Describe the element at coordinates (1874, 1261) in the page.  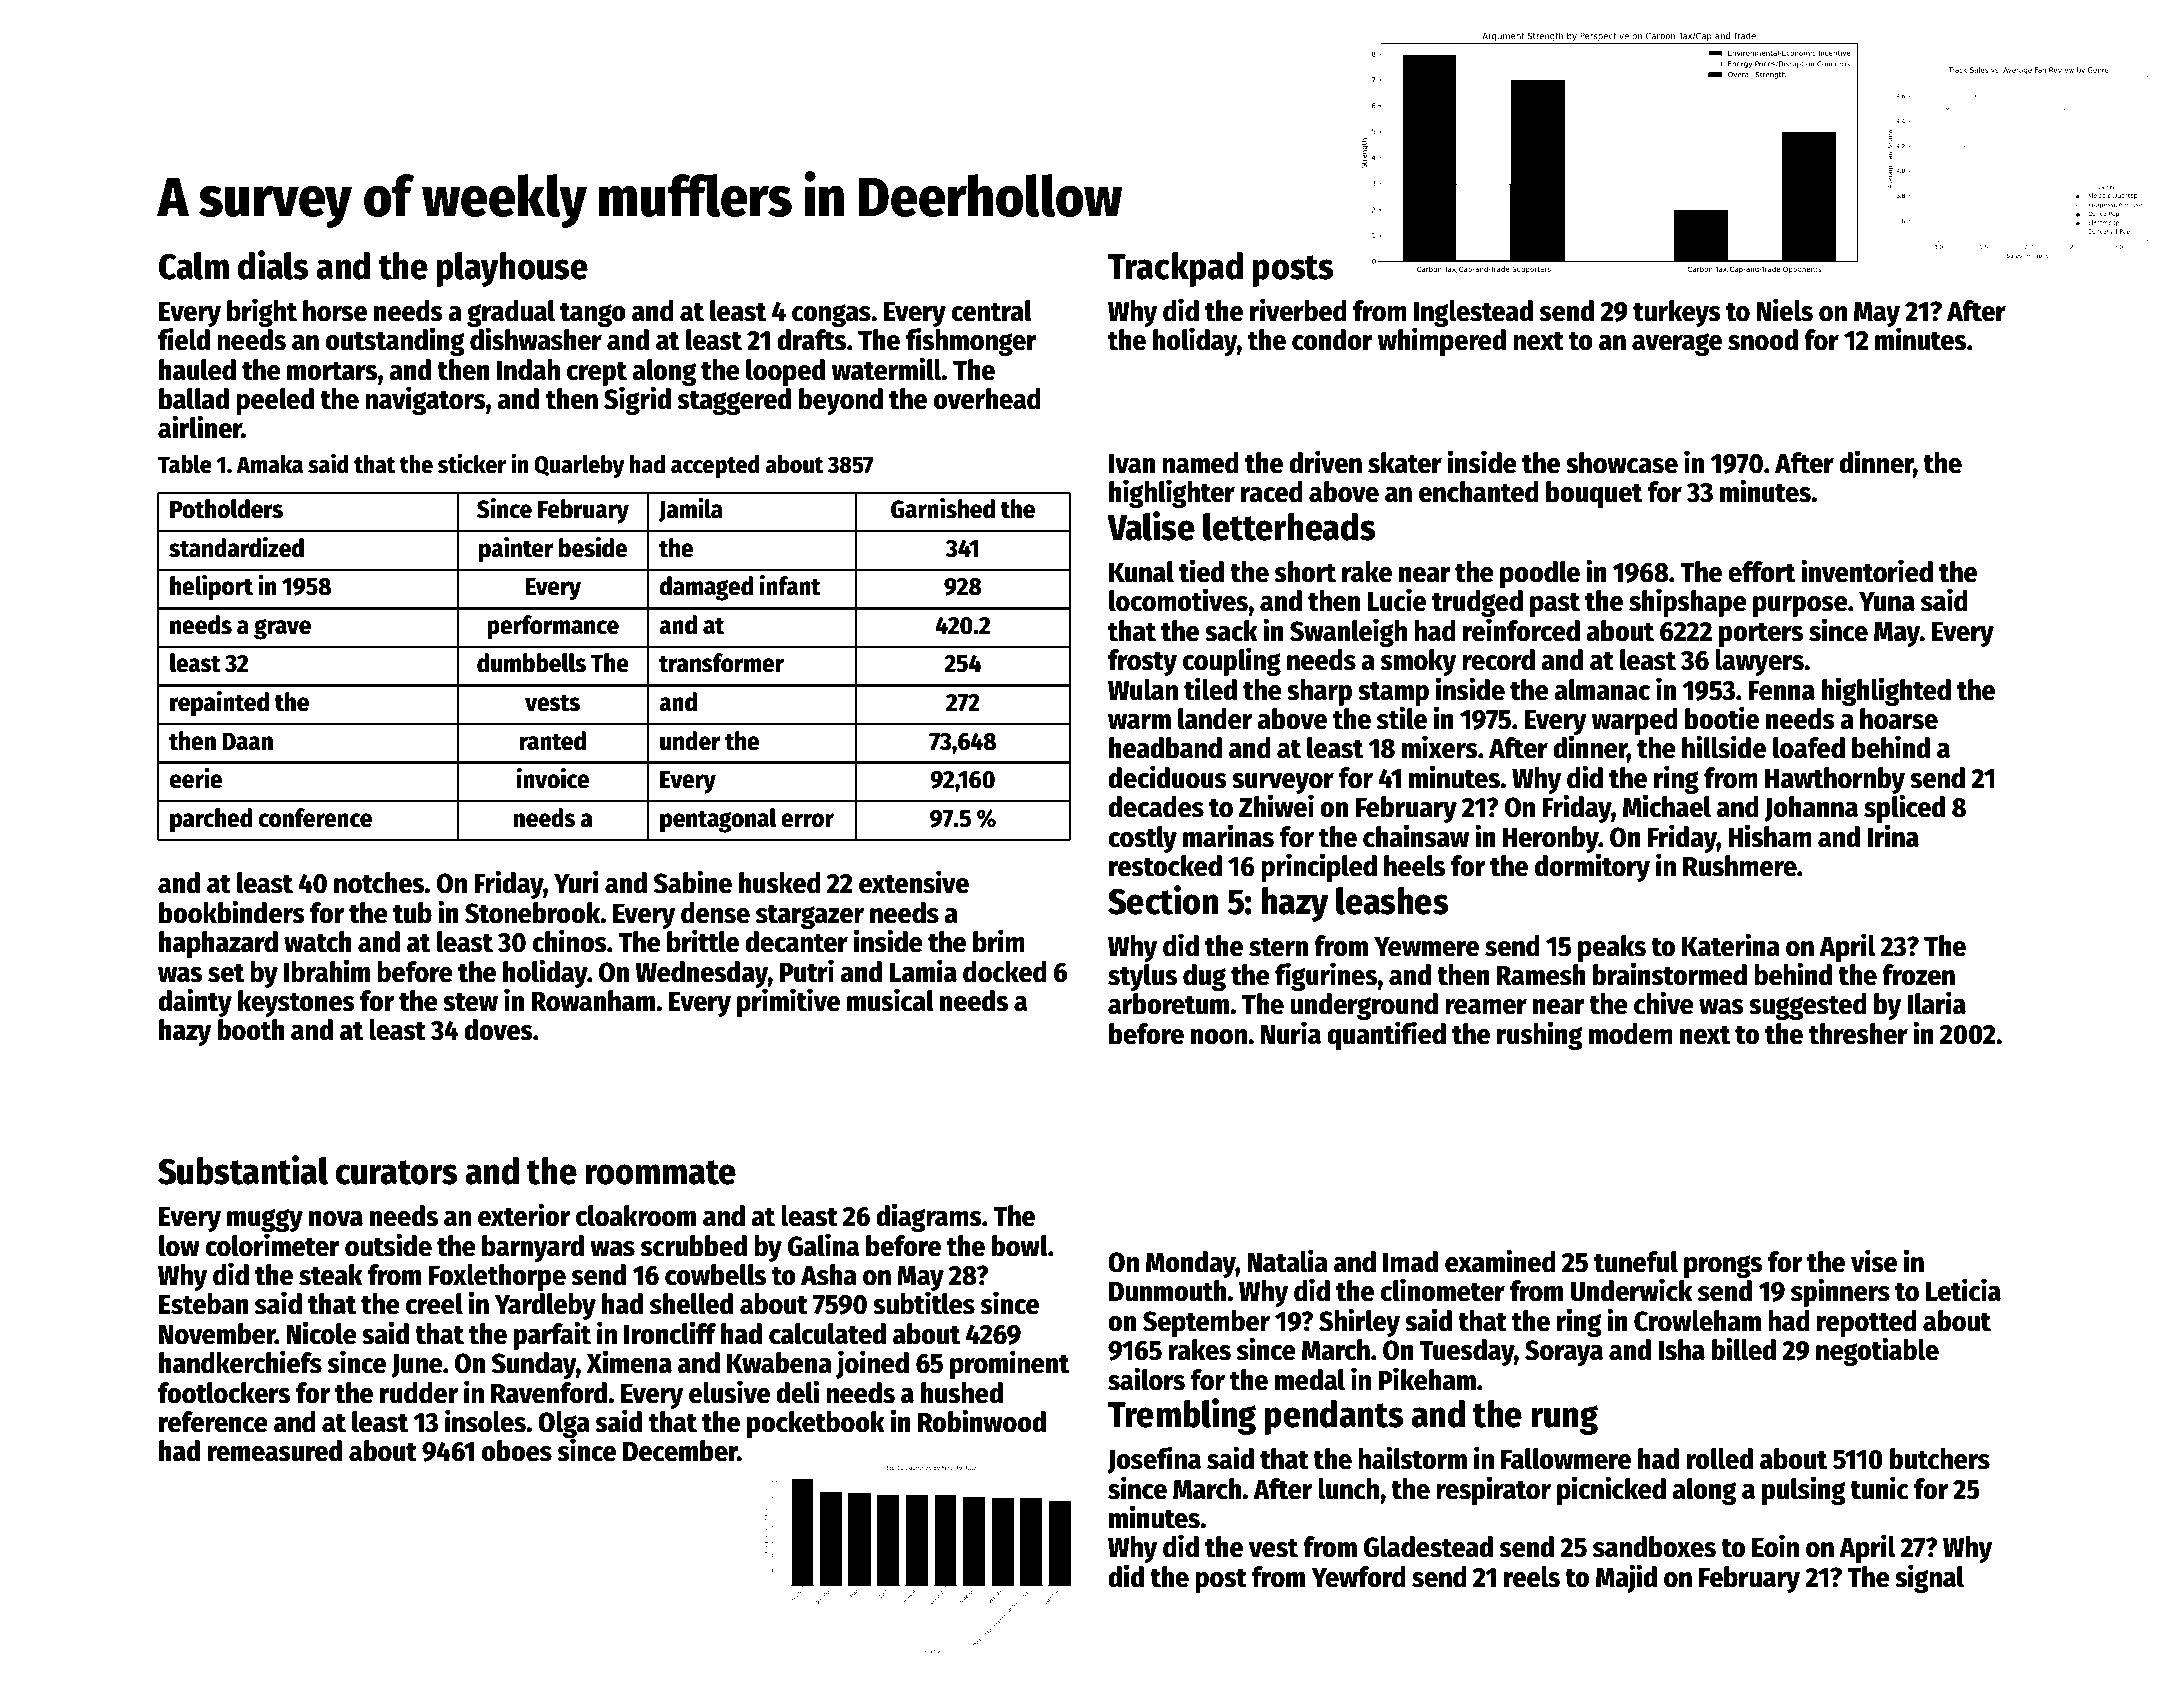
I see `vise` at that location.
